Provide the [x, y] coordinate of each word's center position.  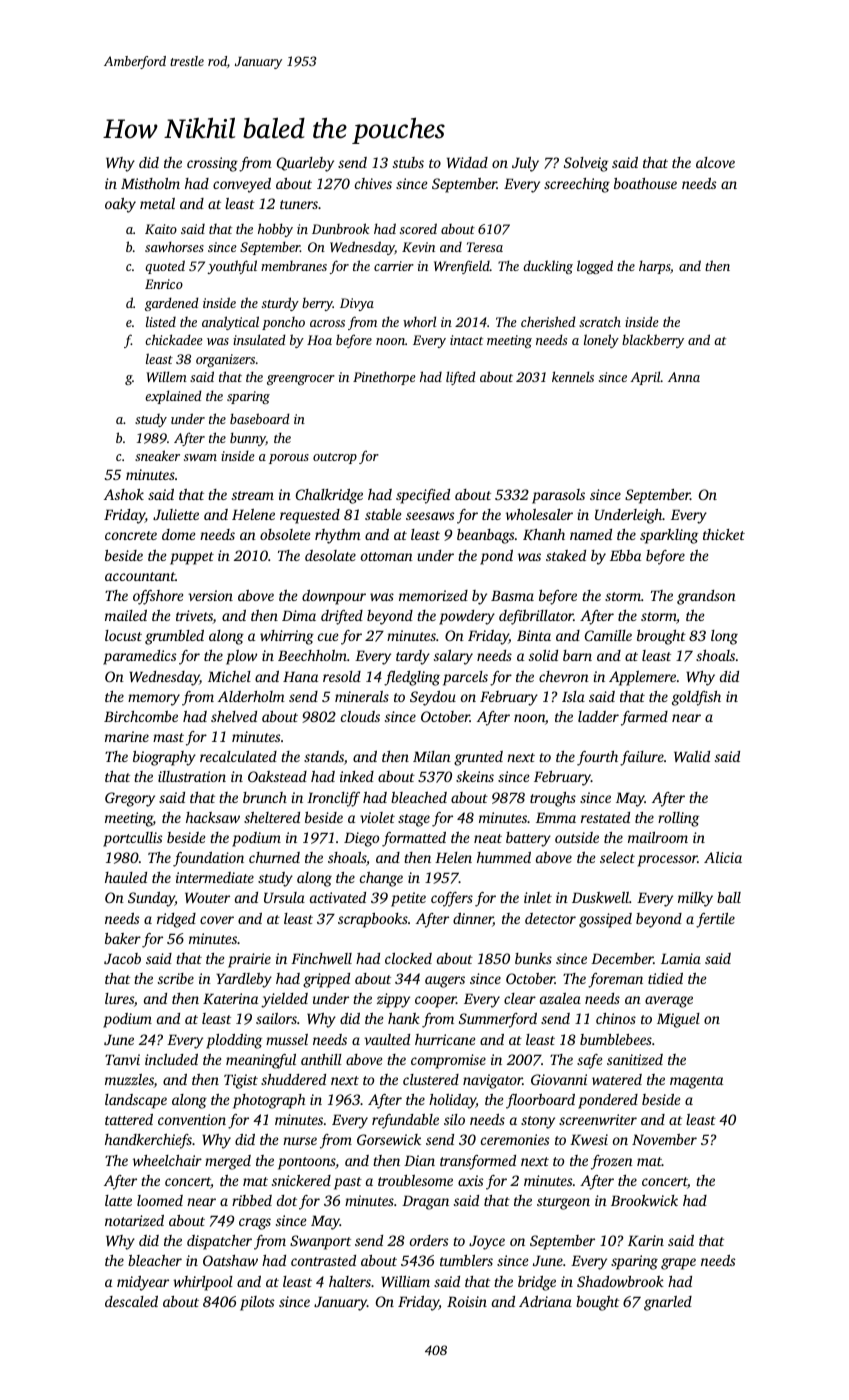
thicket [724, 534]
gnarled [668, 1303]
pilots [257, 1303]
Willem [166, 376]
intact [466, 340]
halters [350, 1281]
